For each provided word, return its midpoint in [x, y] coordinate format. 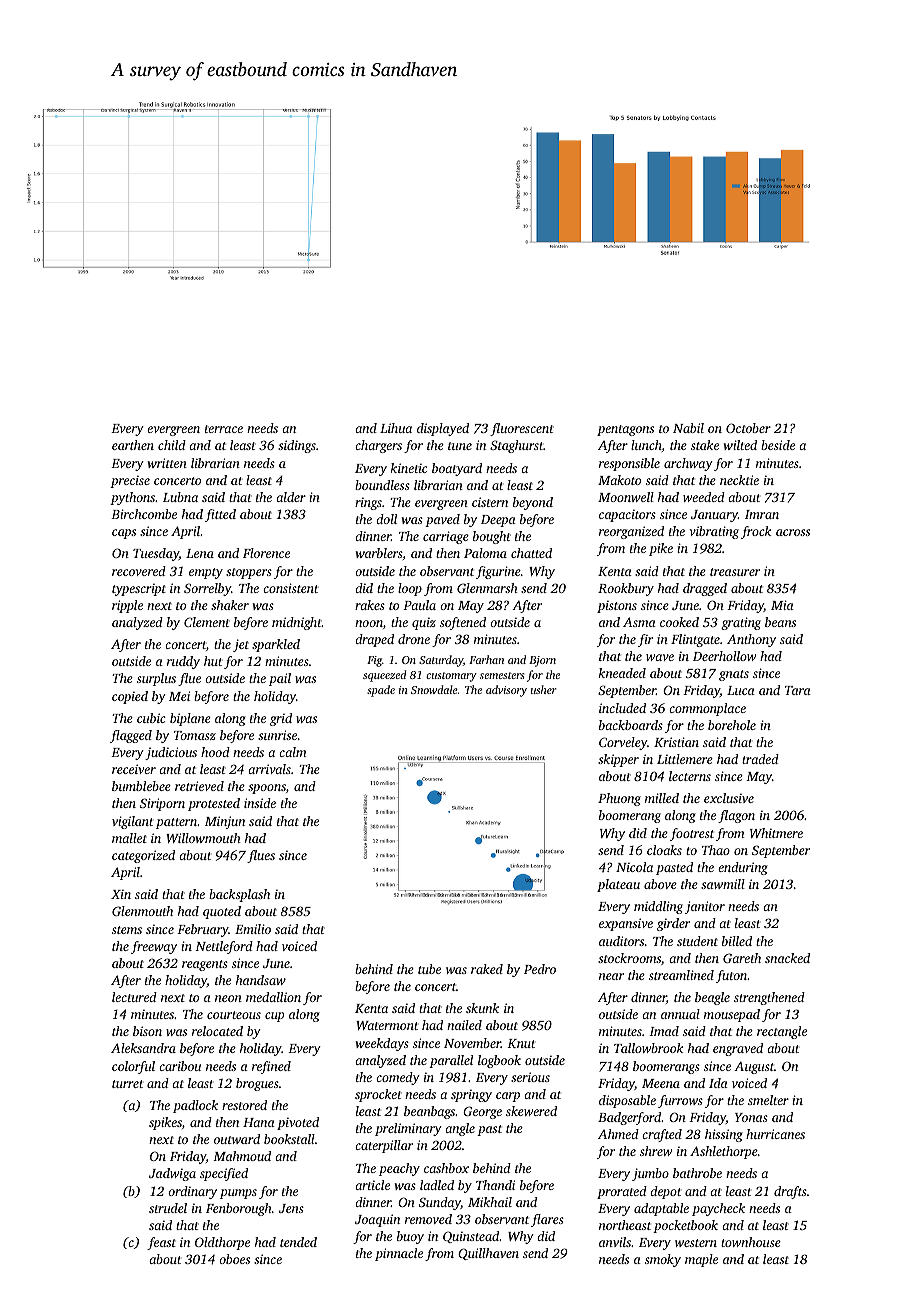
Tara [798, 690]
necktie [739, 480]
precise [130, 481]
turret [127, 1084]
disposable [627, 1101]
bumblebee [141, 786]
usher [544, 689]
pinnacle [399, 1254]
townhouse [751, 1242]
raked [487, 969]
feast [161, 1243]
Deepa [498, 521]
